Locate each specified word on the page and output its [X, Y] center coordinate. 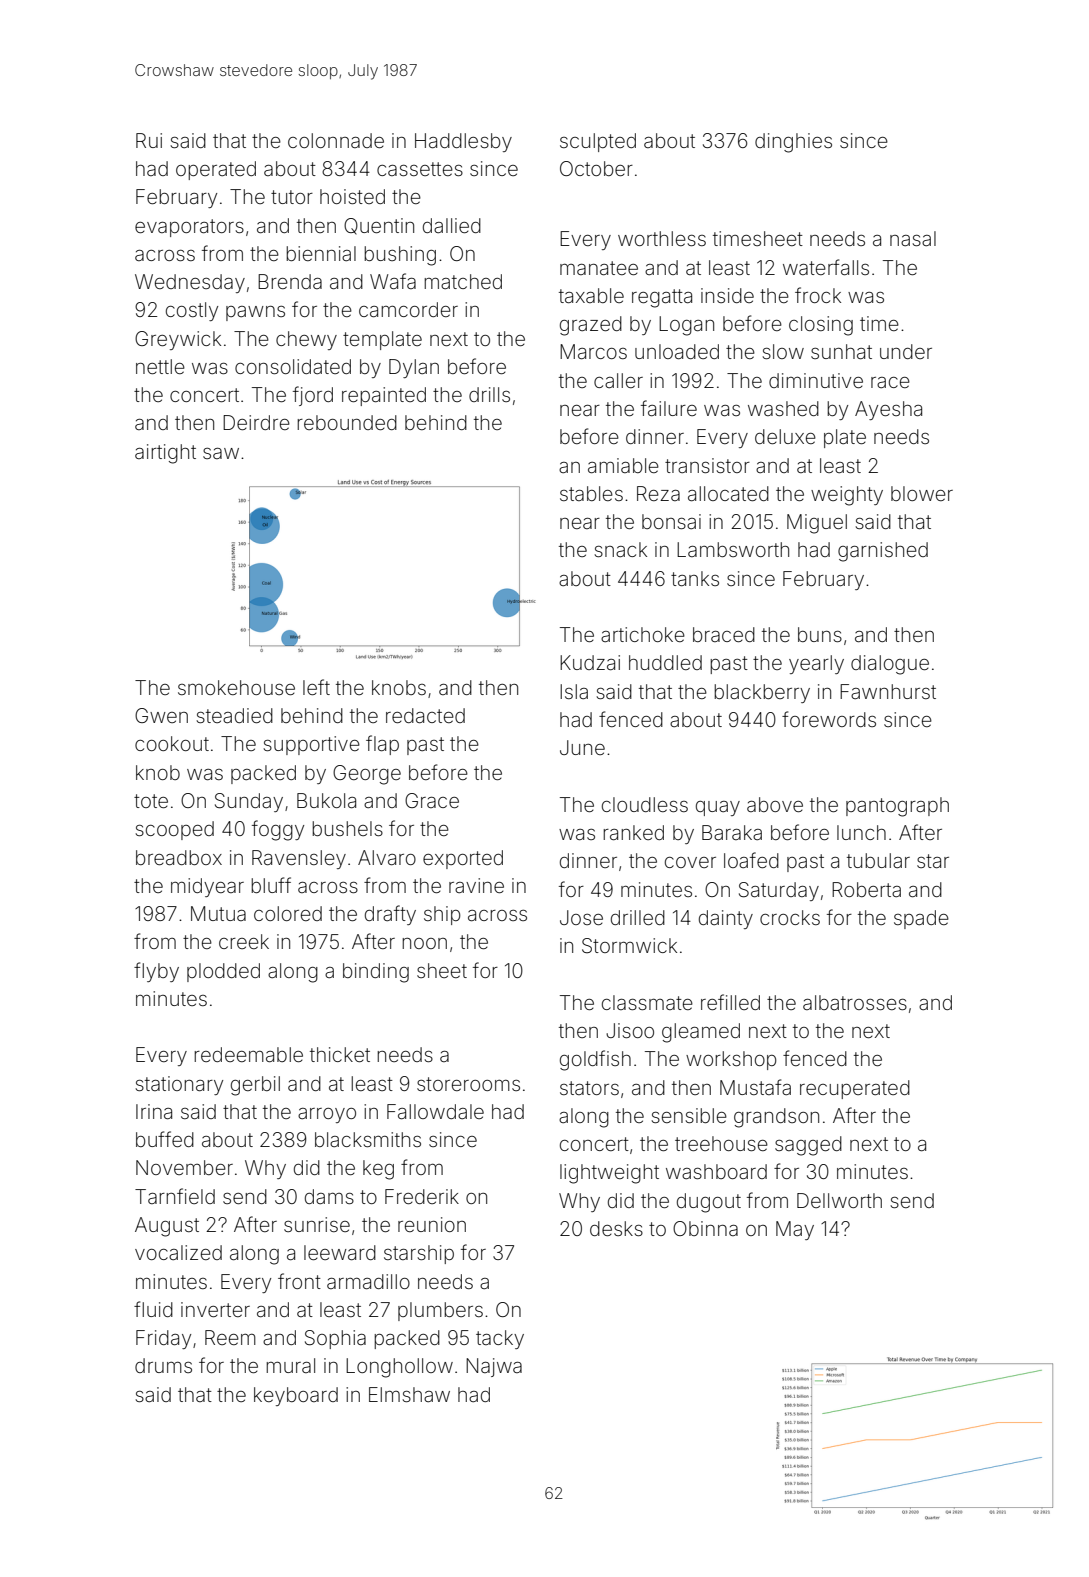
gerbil [255, 1086]
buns [820, 634]
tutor [292, 197]
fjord [313, 396]
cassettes [420, 169]
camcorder [408, 309]
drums [163, 1365]
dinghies [793, 143]
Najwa [494, 1367]
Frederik [422, 1196]
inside [727, 295]
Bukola [326, 800]
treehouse [721, 1143]
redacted [425, 715]
